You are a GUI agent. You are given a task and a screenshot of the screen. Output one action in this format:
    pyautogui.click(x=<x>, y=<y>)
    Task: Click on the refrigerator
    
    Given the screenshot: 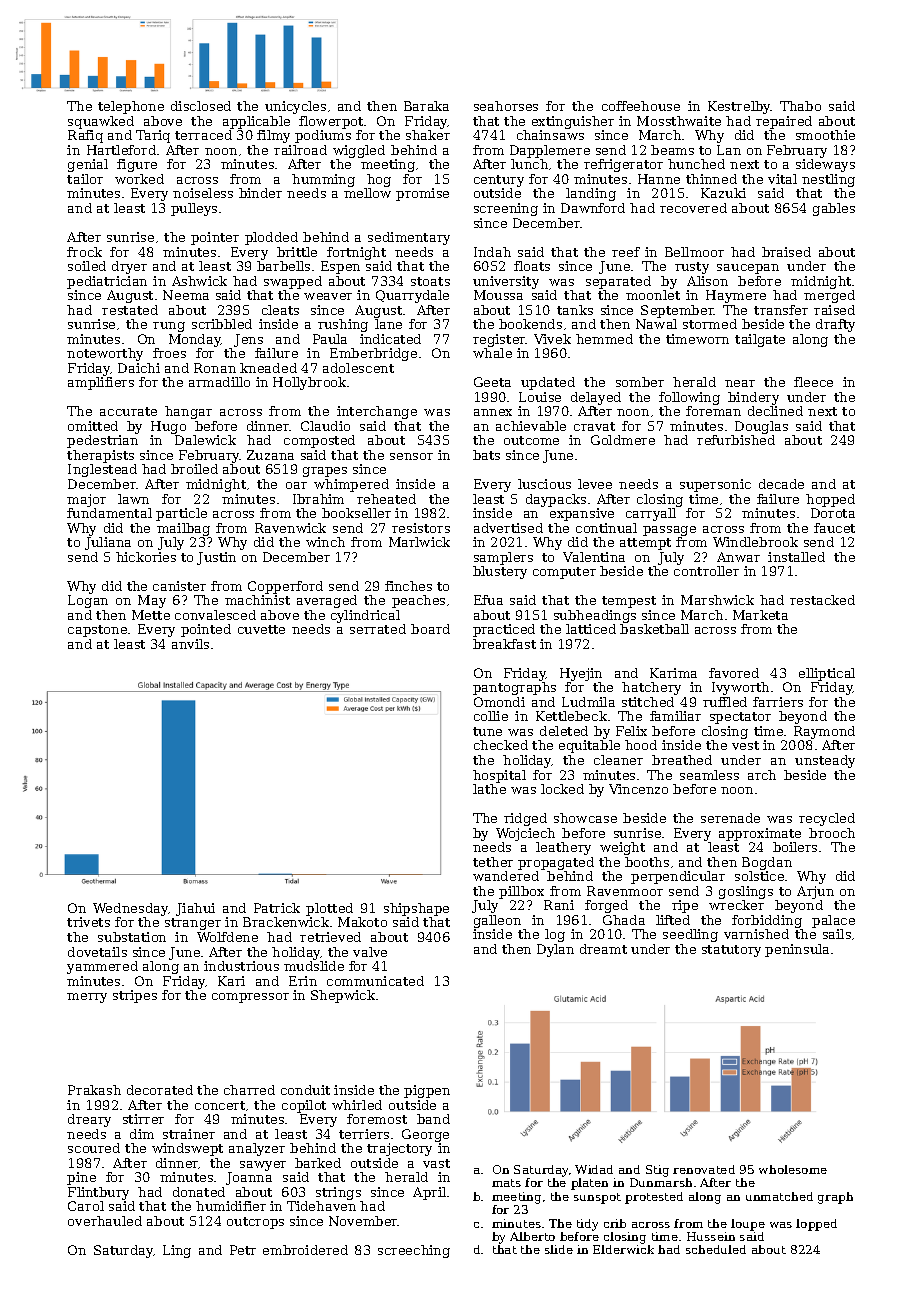 What is the action you would take?
    pyautogui.click(x=623, y=165)
